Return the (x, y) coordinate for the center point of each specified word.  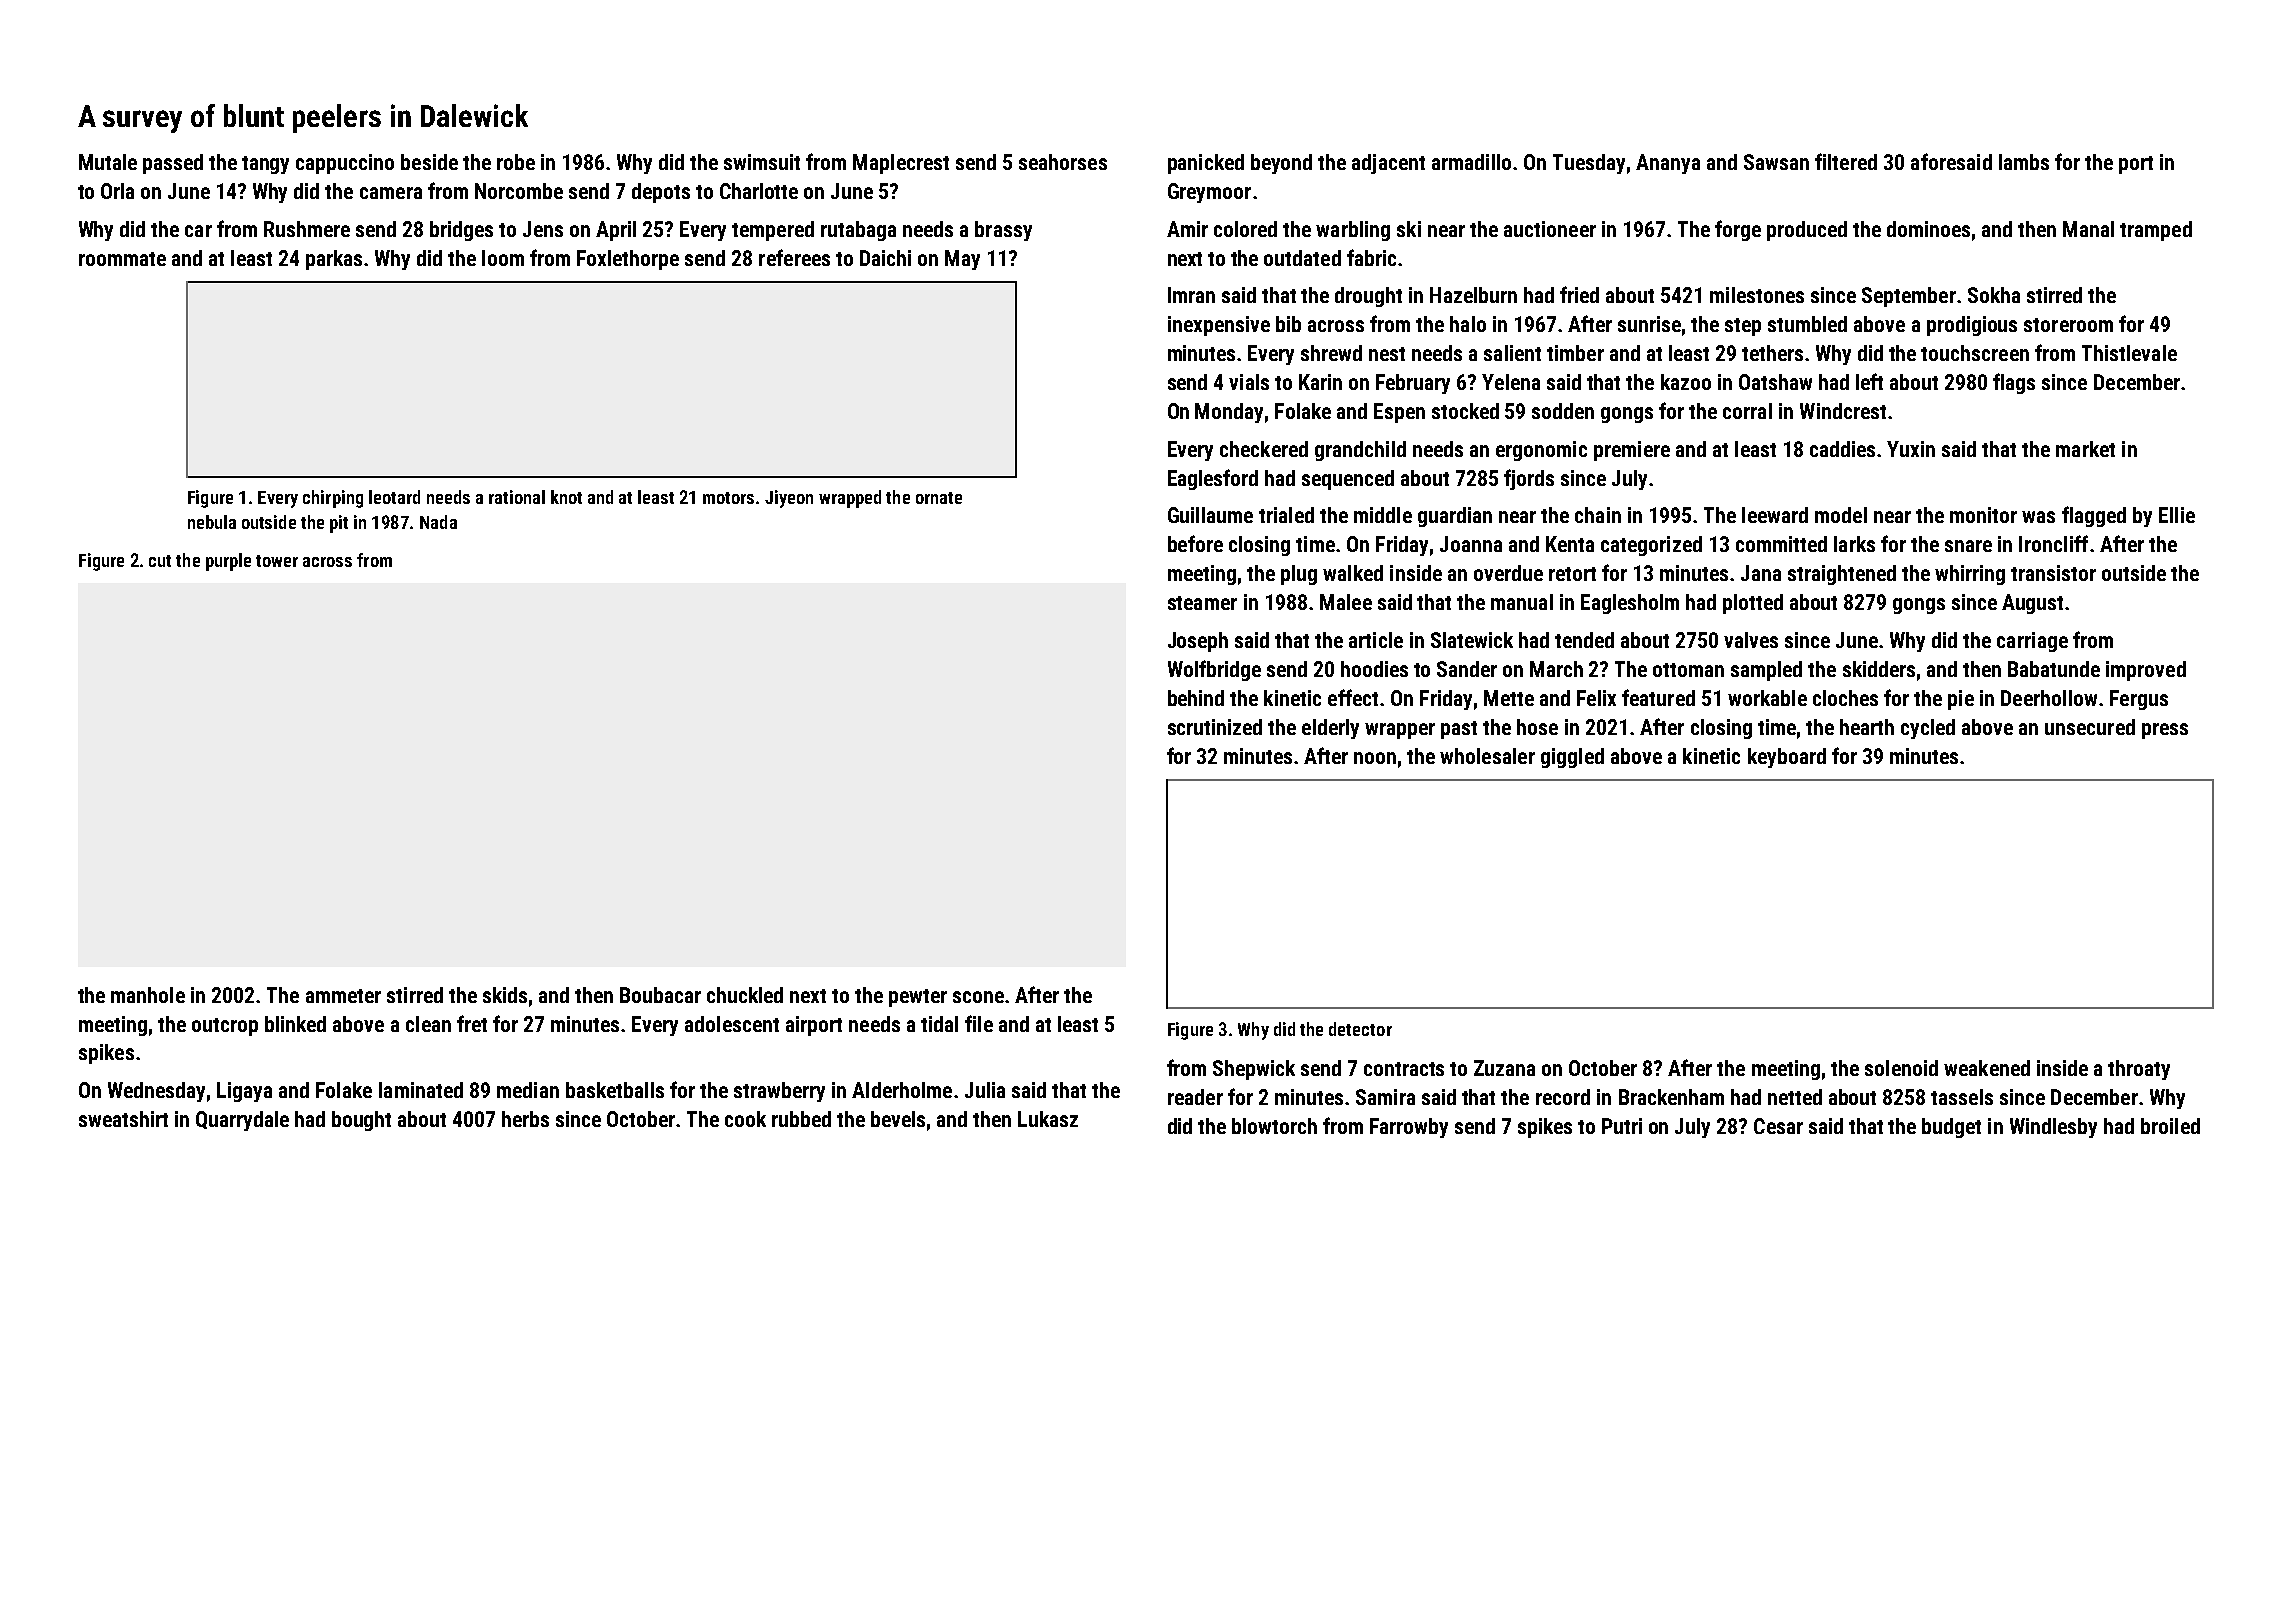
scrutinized (1215, 727)
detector (1360, 1029)
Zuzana (1504, 1068)
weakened (1987, 1068)
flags (2014, 383)
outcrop (225, 1027)
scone (978, 997)
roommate (122, 259)
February (1413, 384)
